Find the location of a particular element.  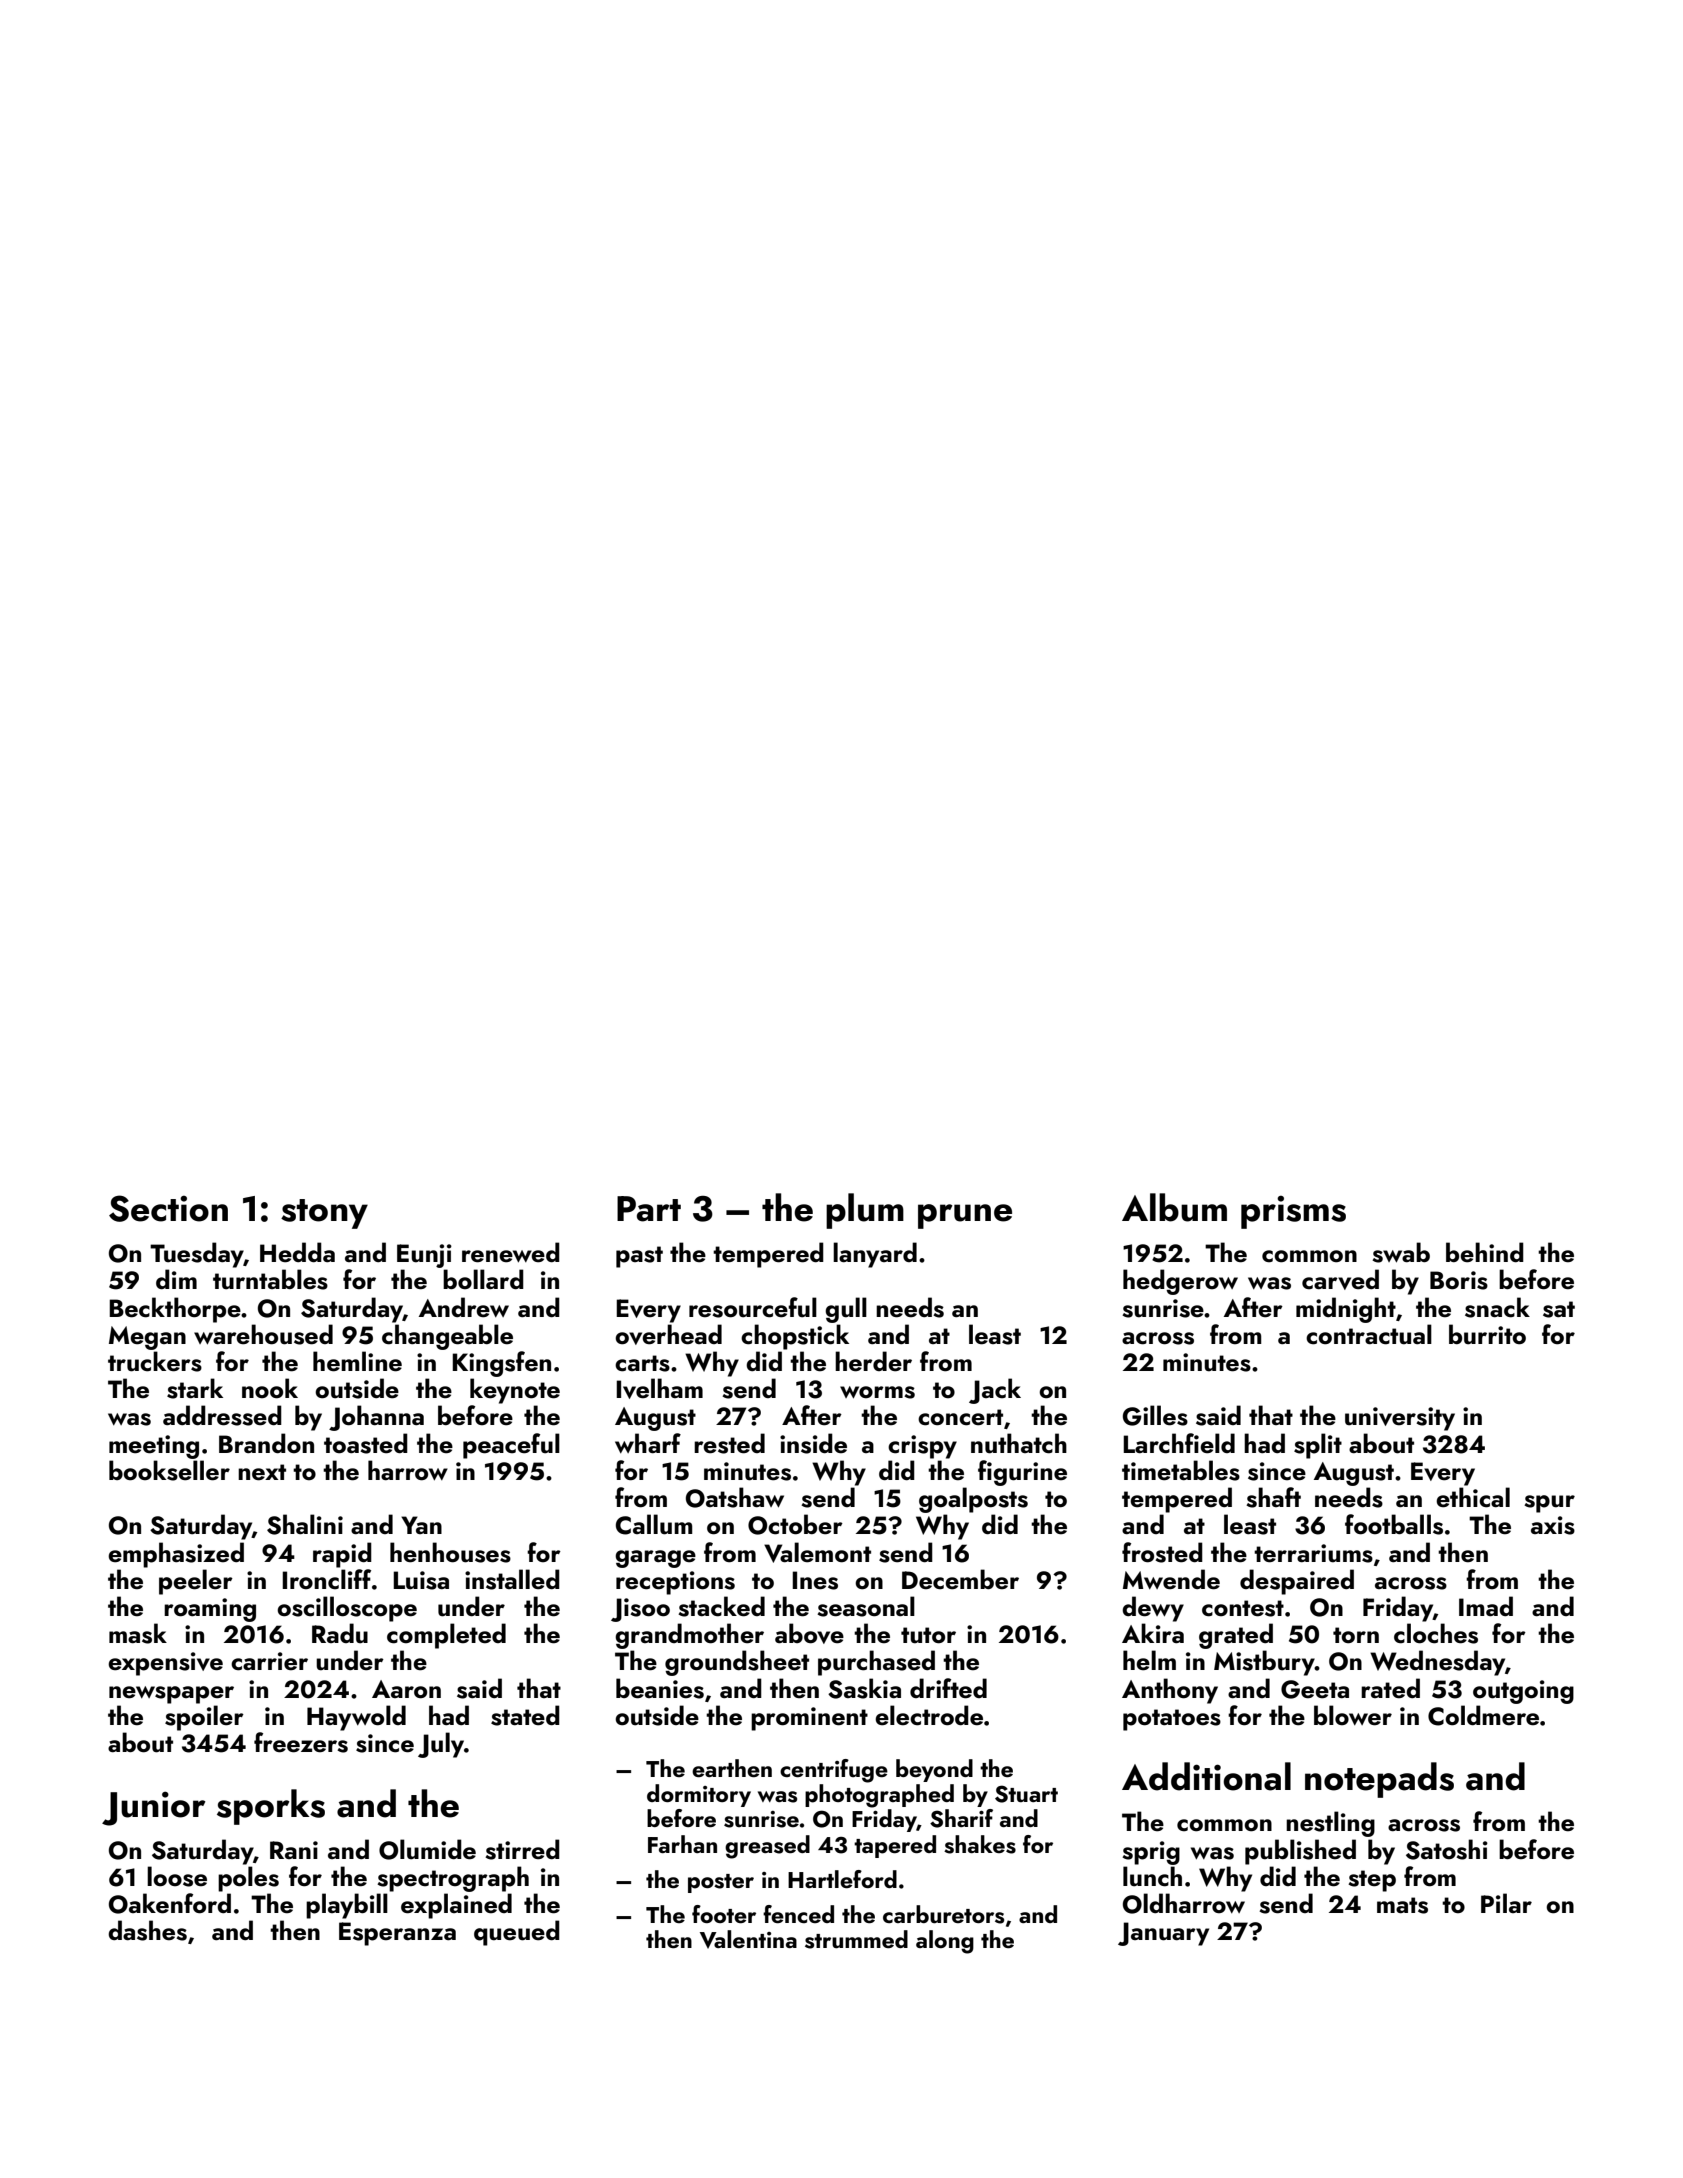

peeler is located at coordinates (196, 1582).
